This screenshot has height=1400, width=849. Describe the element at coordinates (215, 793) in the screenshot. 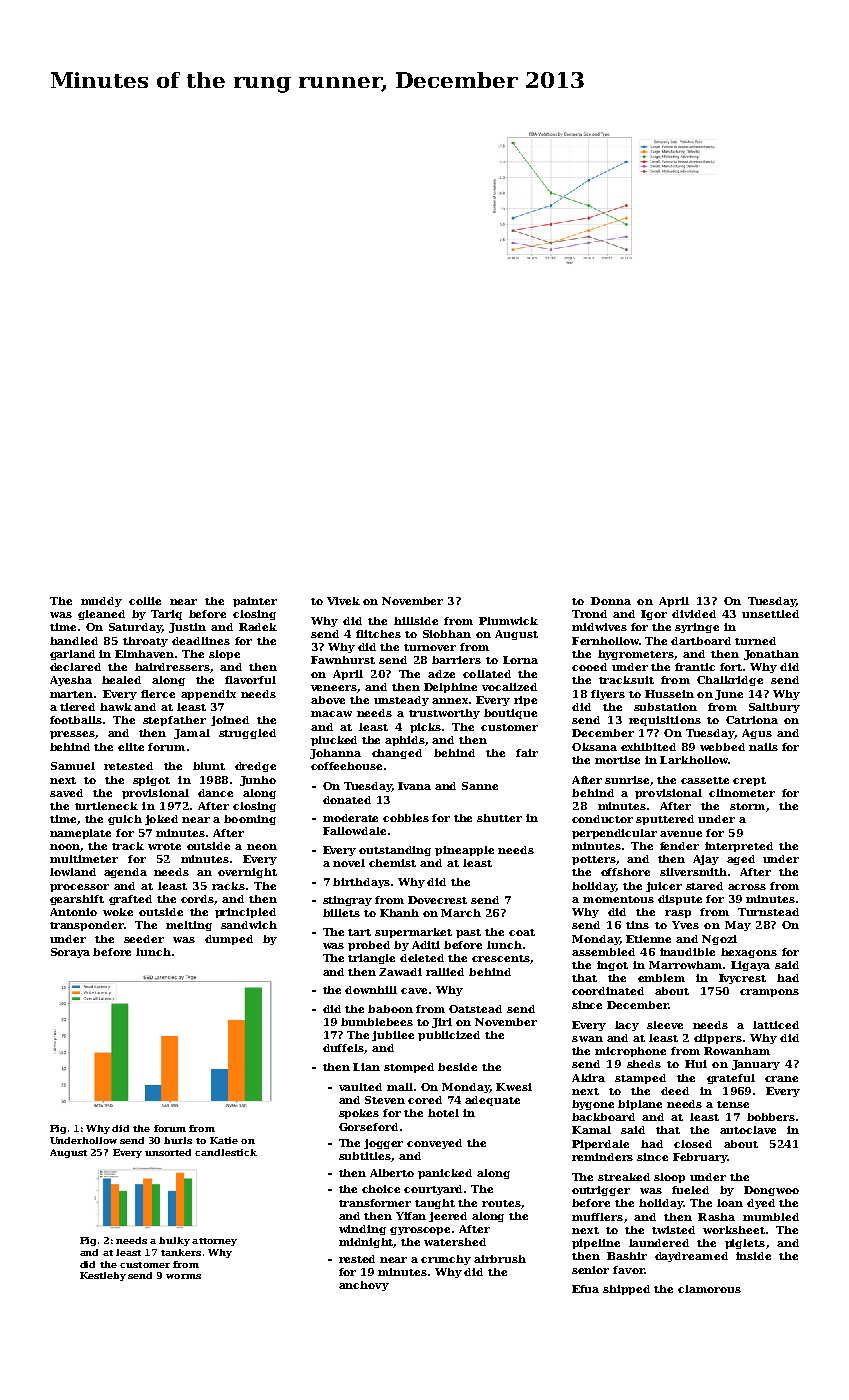

I see `dance` at that location.
